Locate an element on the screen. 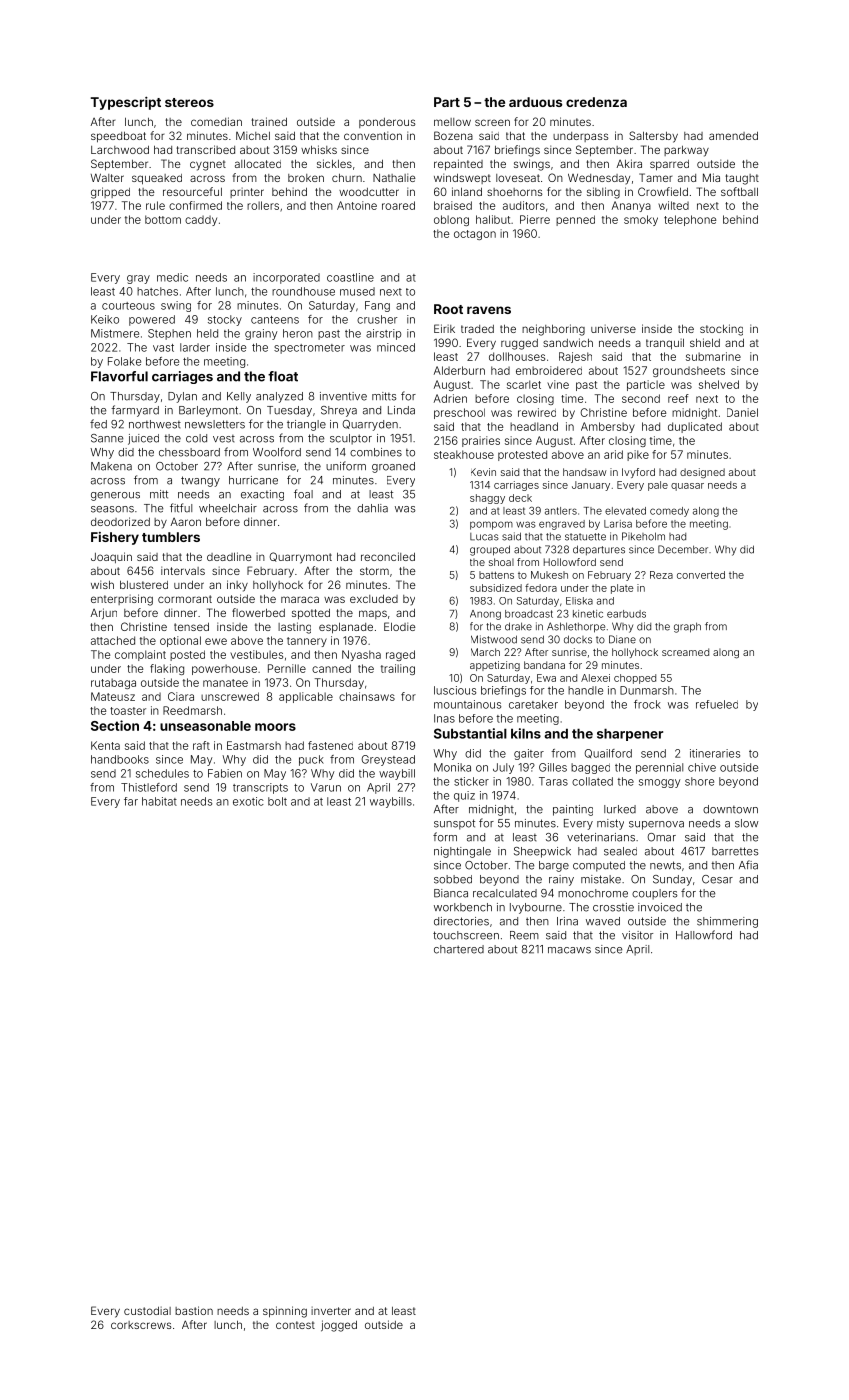 The width and height of the screenshot is (849, 1400). newts is located at coordinates (665, 865).
